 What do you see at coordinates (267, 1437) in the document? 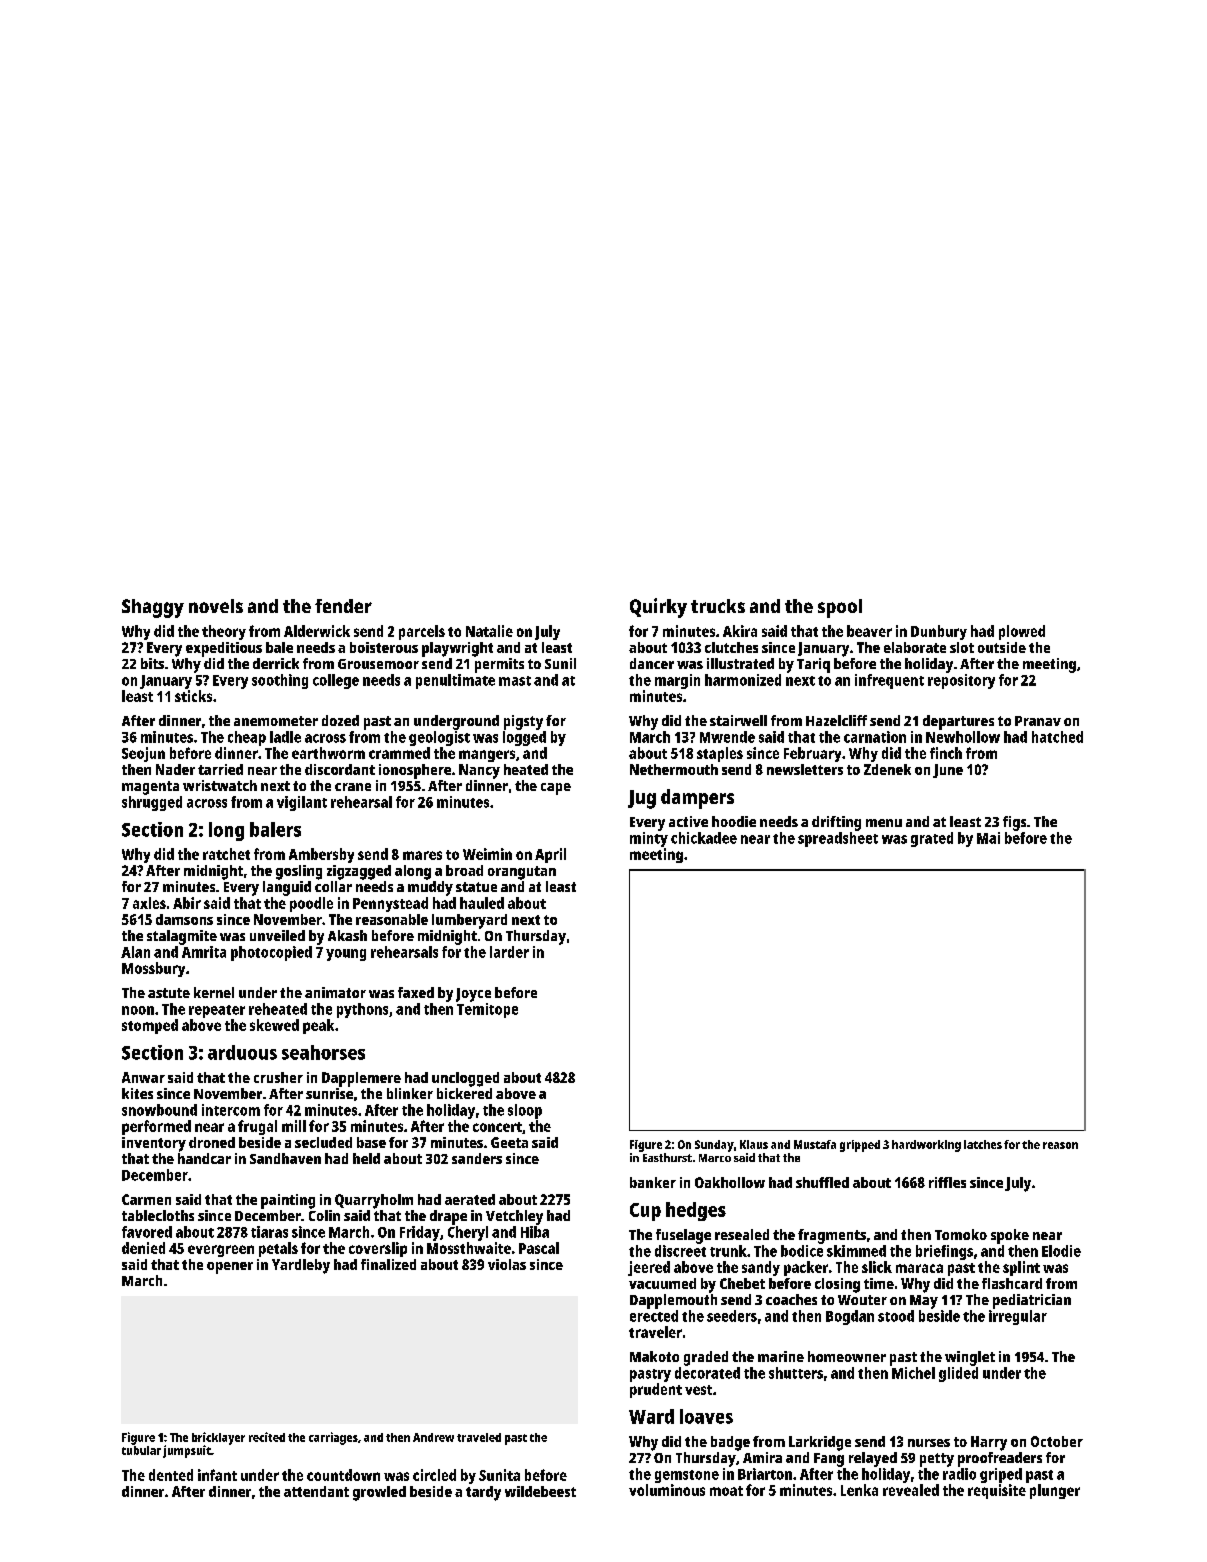
I see `recited` at bounding box center [267, 1437].
